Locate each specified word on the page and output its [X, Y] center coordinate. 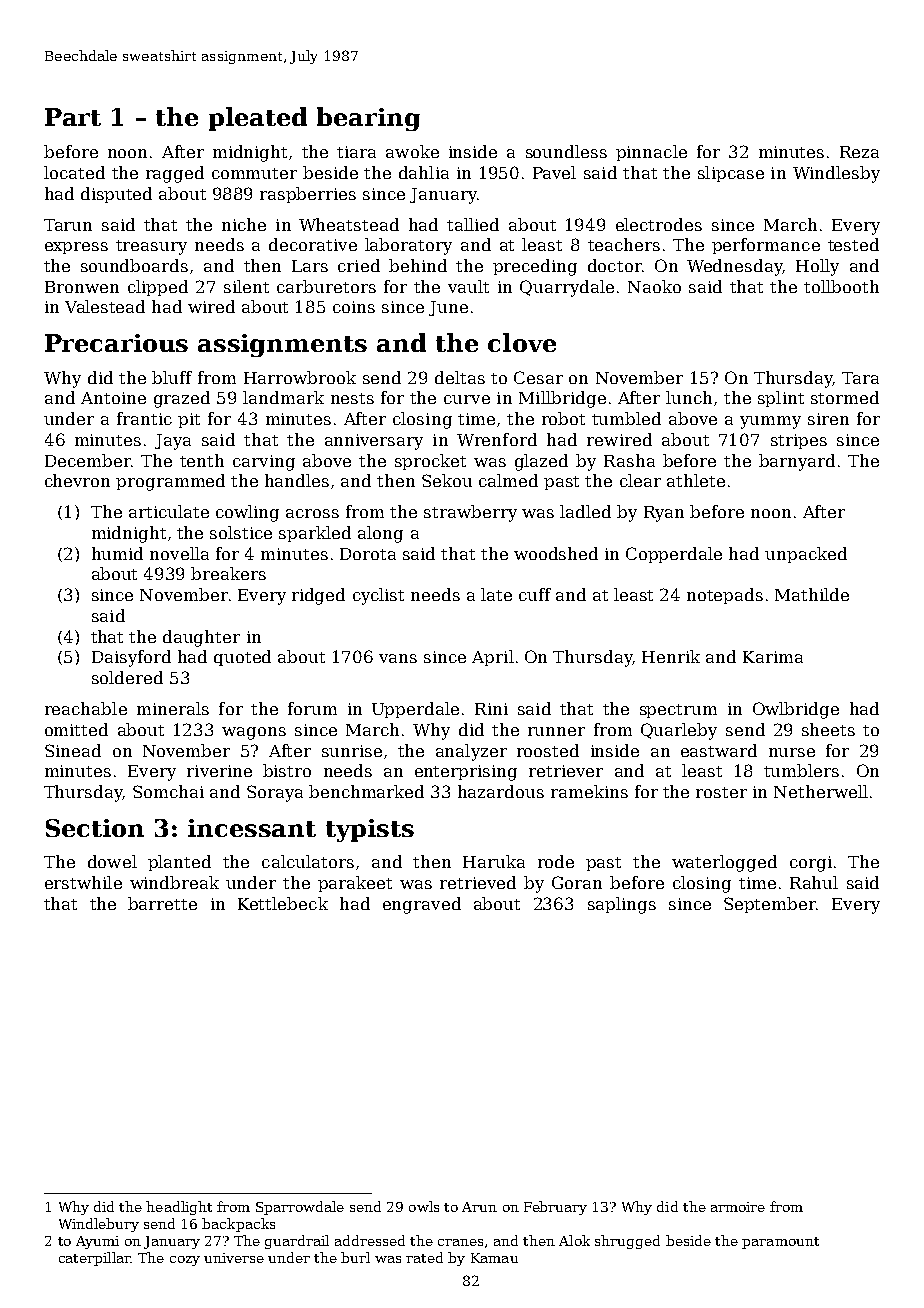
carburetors [326, 286]
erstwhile [83, 882]
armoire [738, 1207]
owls [424, 1206]
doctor [614, 265]
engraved [422, 905]
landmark [283, 397]
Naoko [654, 286]
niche [244, 224]
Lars [310, 266]
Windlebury [99, 1225]
